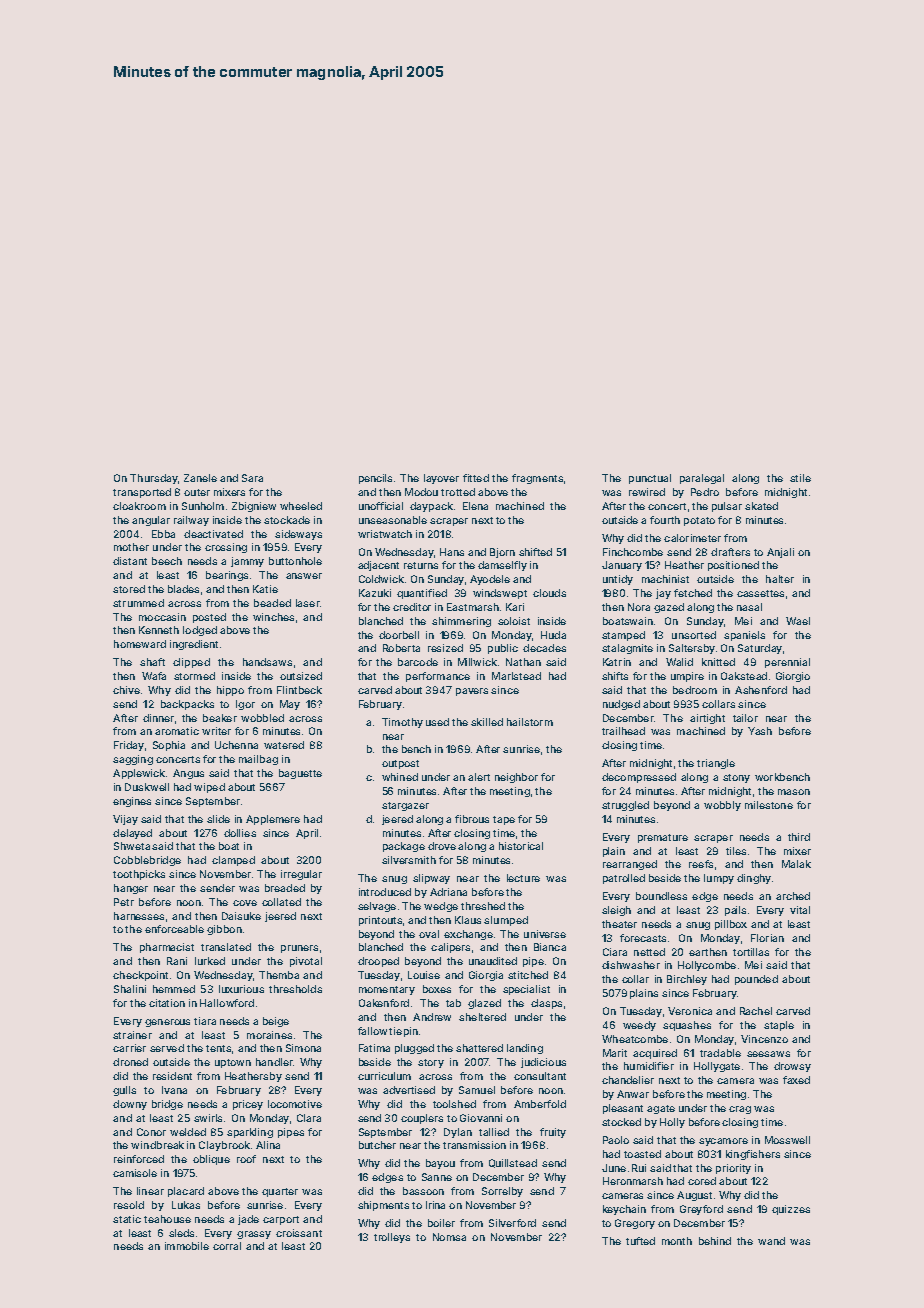 The image size is (924, 1308). I want to click on beige, so click(276, 1022).
